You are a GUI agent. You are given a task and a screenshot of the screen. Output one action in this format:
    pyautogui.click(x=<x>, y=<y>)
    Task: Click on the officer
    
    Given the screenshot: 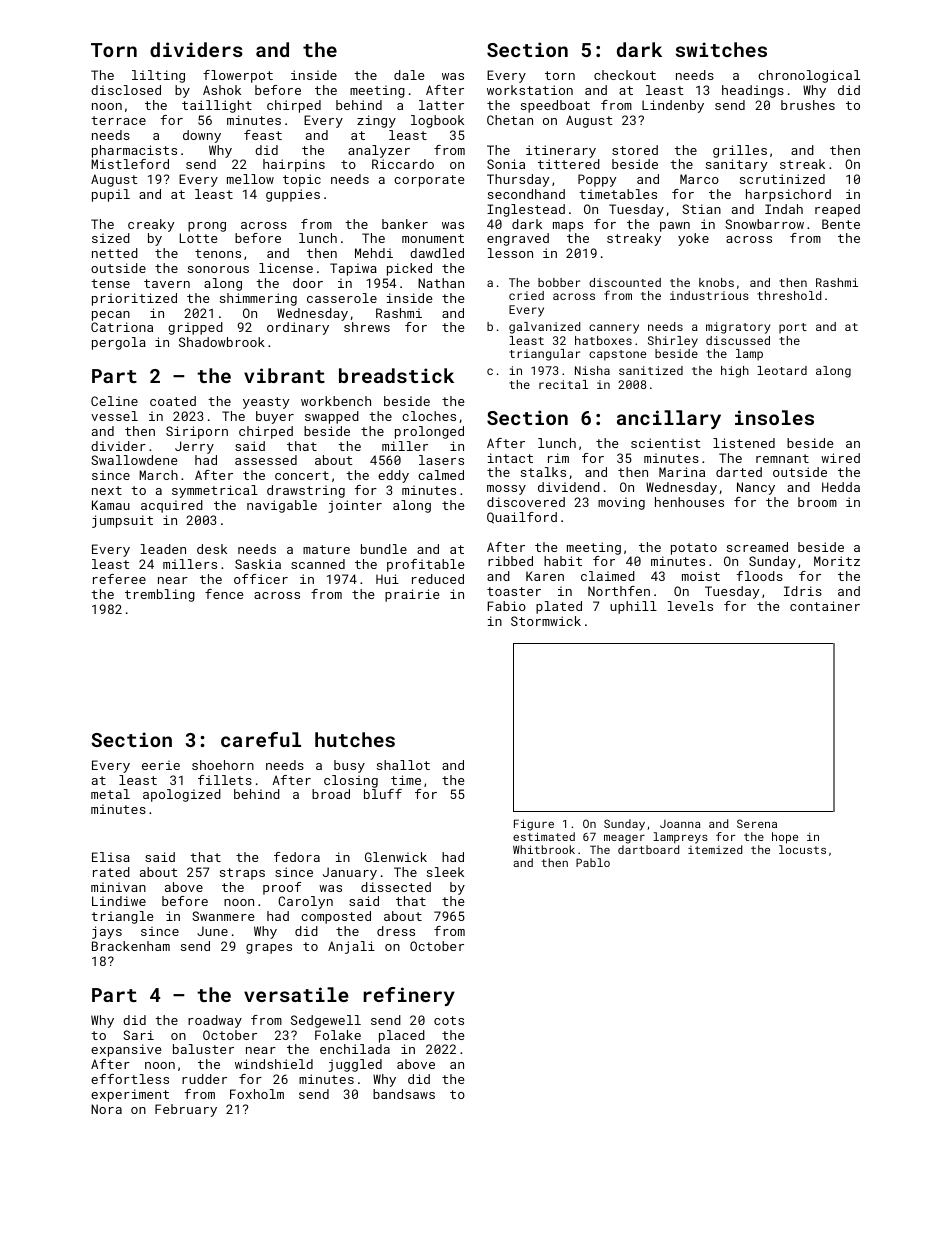 What is the action you would take?
    pyautogui.click(x=261, y=579)
